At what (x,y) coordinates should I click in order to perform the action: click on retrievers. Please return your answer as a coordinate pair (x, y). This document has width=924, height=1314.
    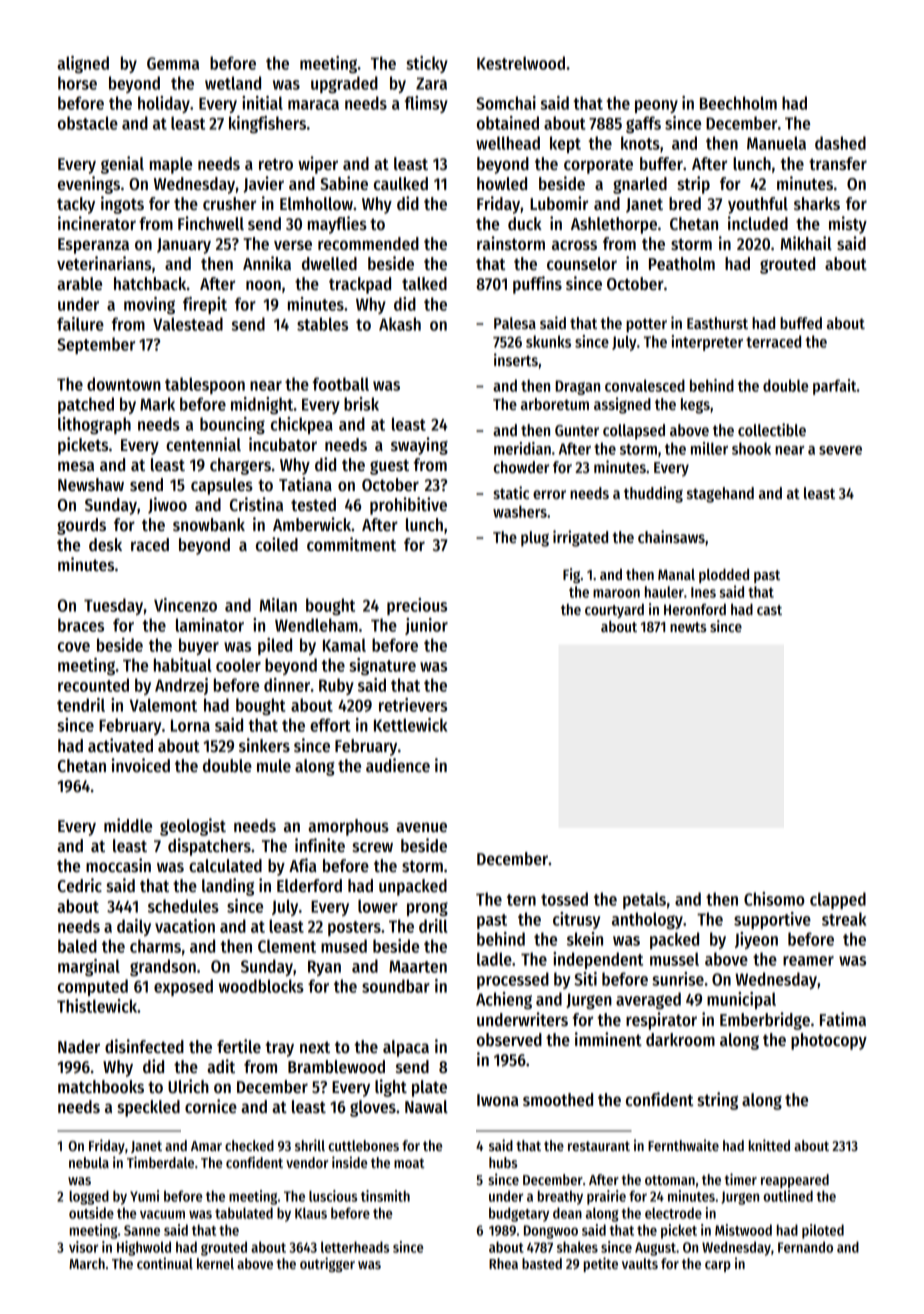
    Looking at the image, I should click on (413, 705).
